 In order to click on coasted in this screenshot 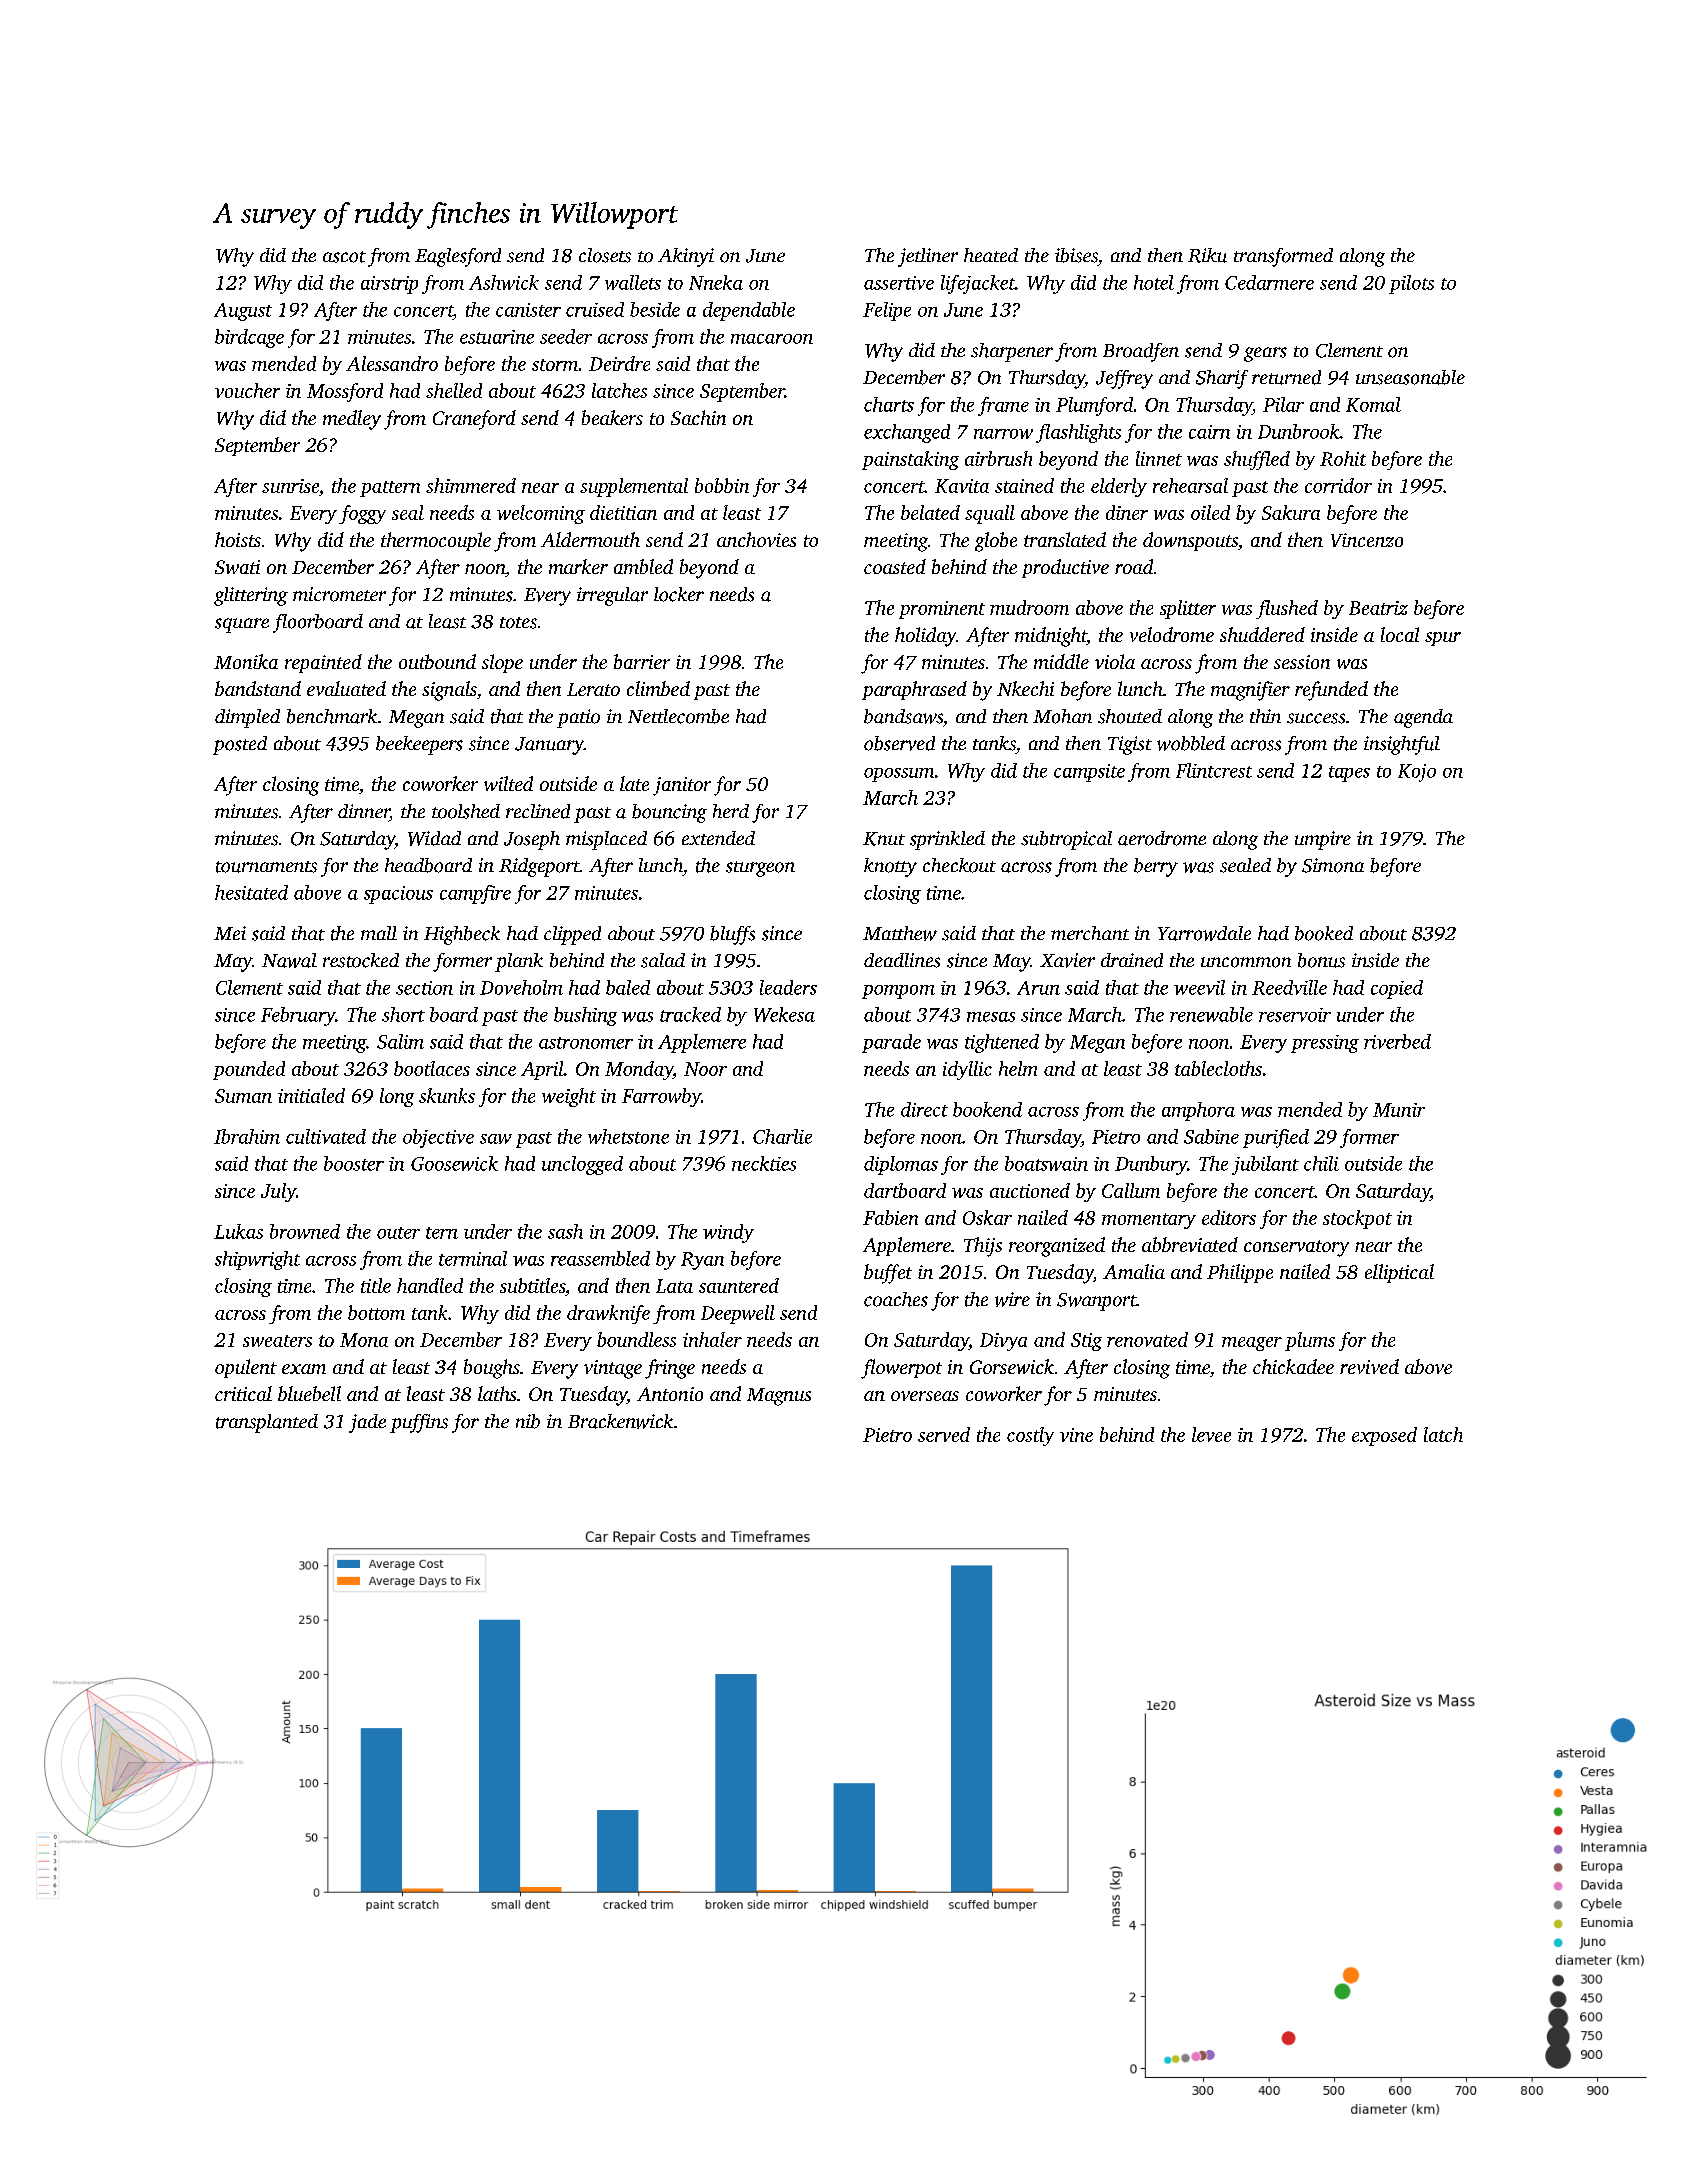, I will do `click(895, 566)`.
